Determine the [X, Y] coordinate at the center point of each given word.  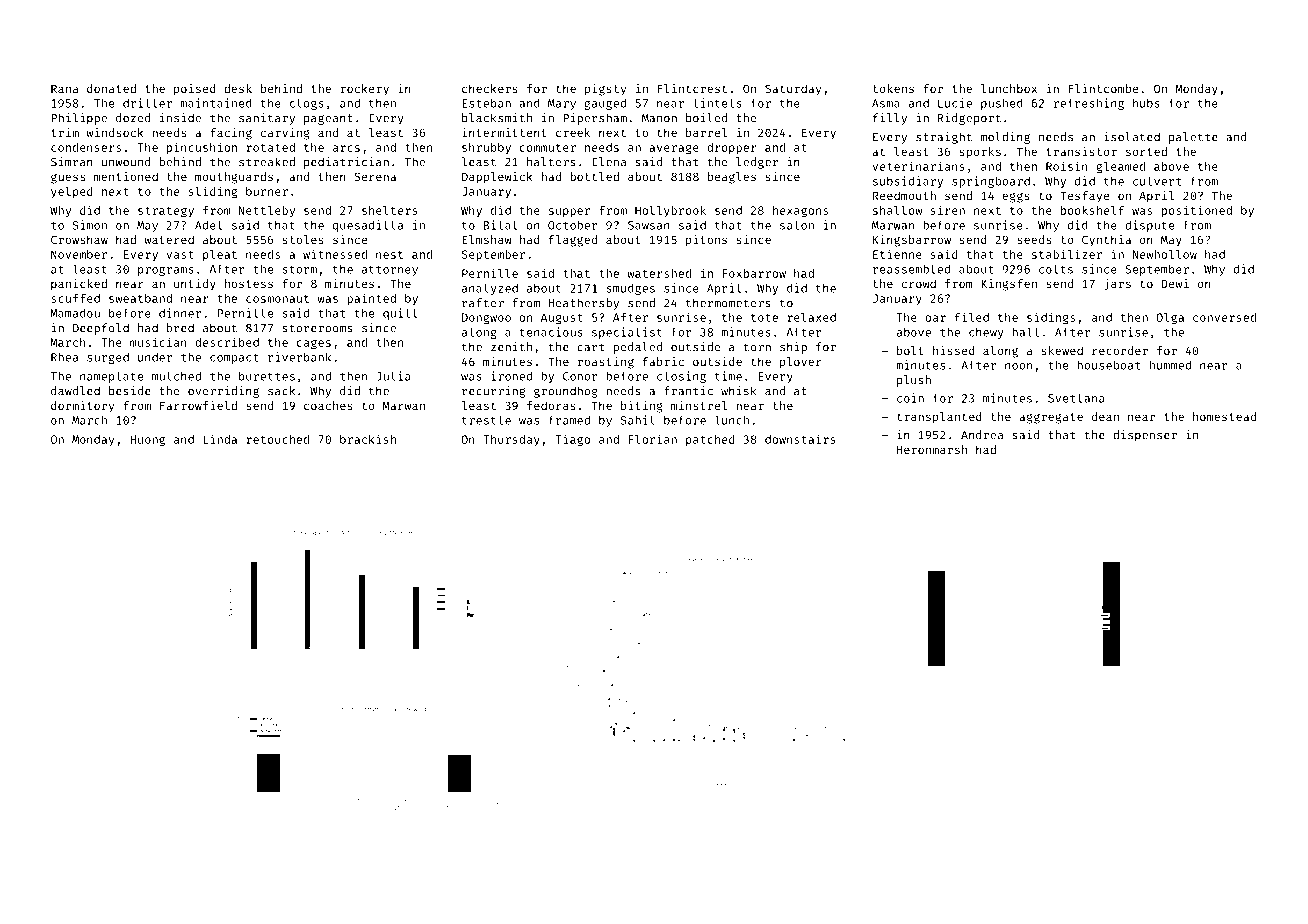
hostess [249, 283]
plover [801, 363]
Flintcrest [692, 88]
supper [569, 212]
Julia [393, 376]
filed [972, 317]
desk [238, 88]
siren [948, 210]
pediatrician [346, 163]
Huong [147, 441]
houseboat [1108, 365]
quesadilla [368, 226]
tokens [893, 88]
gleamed [1120, 168]
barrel [706, 132]
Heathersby [583, 304]
